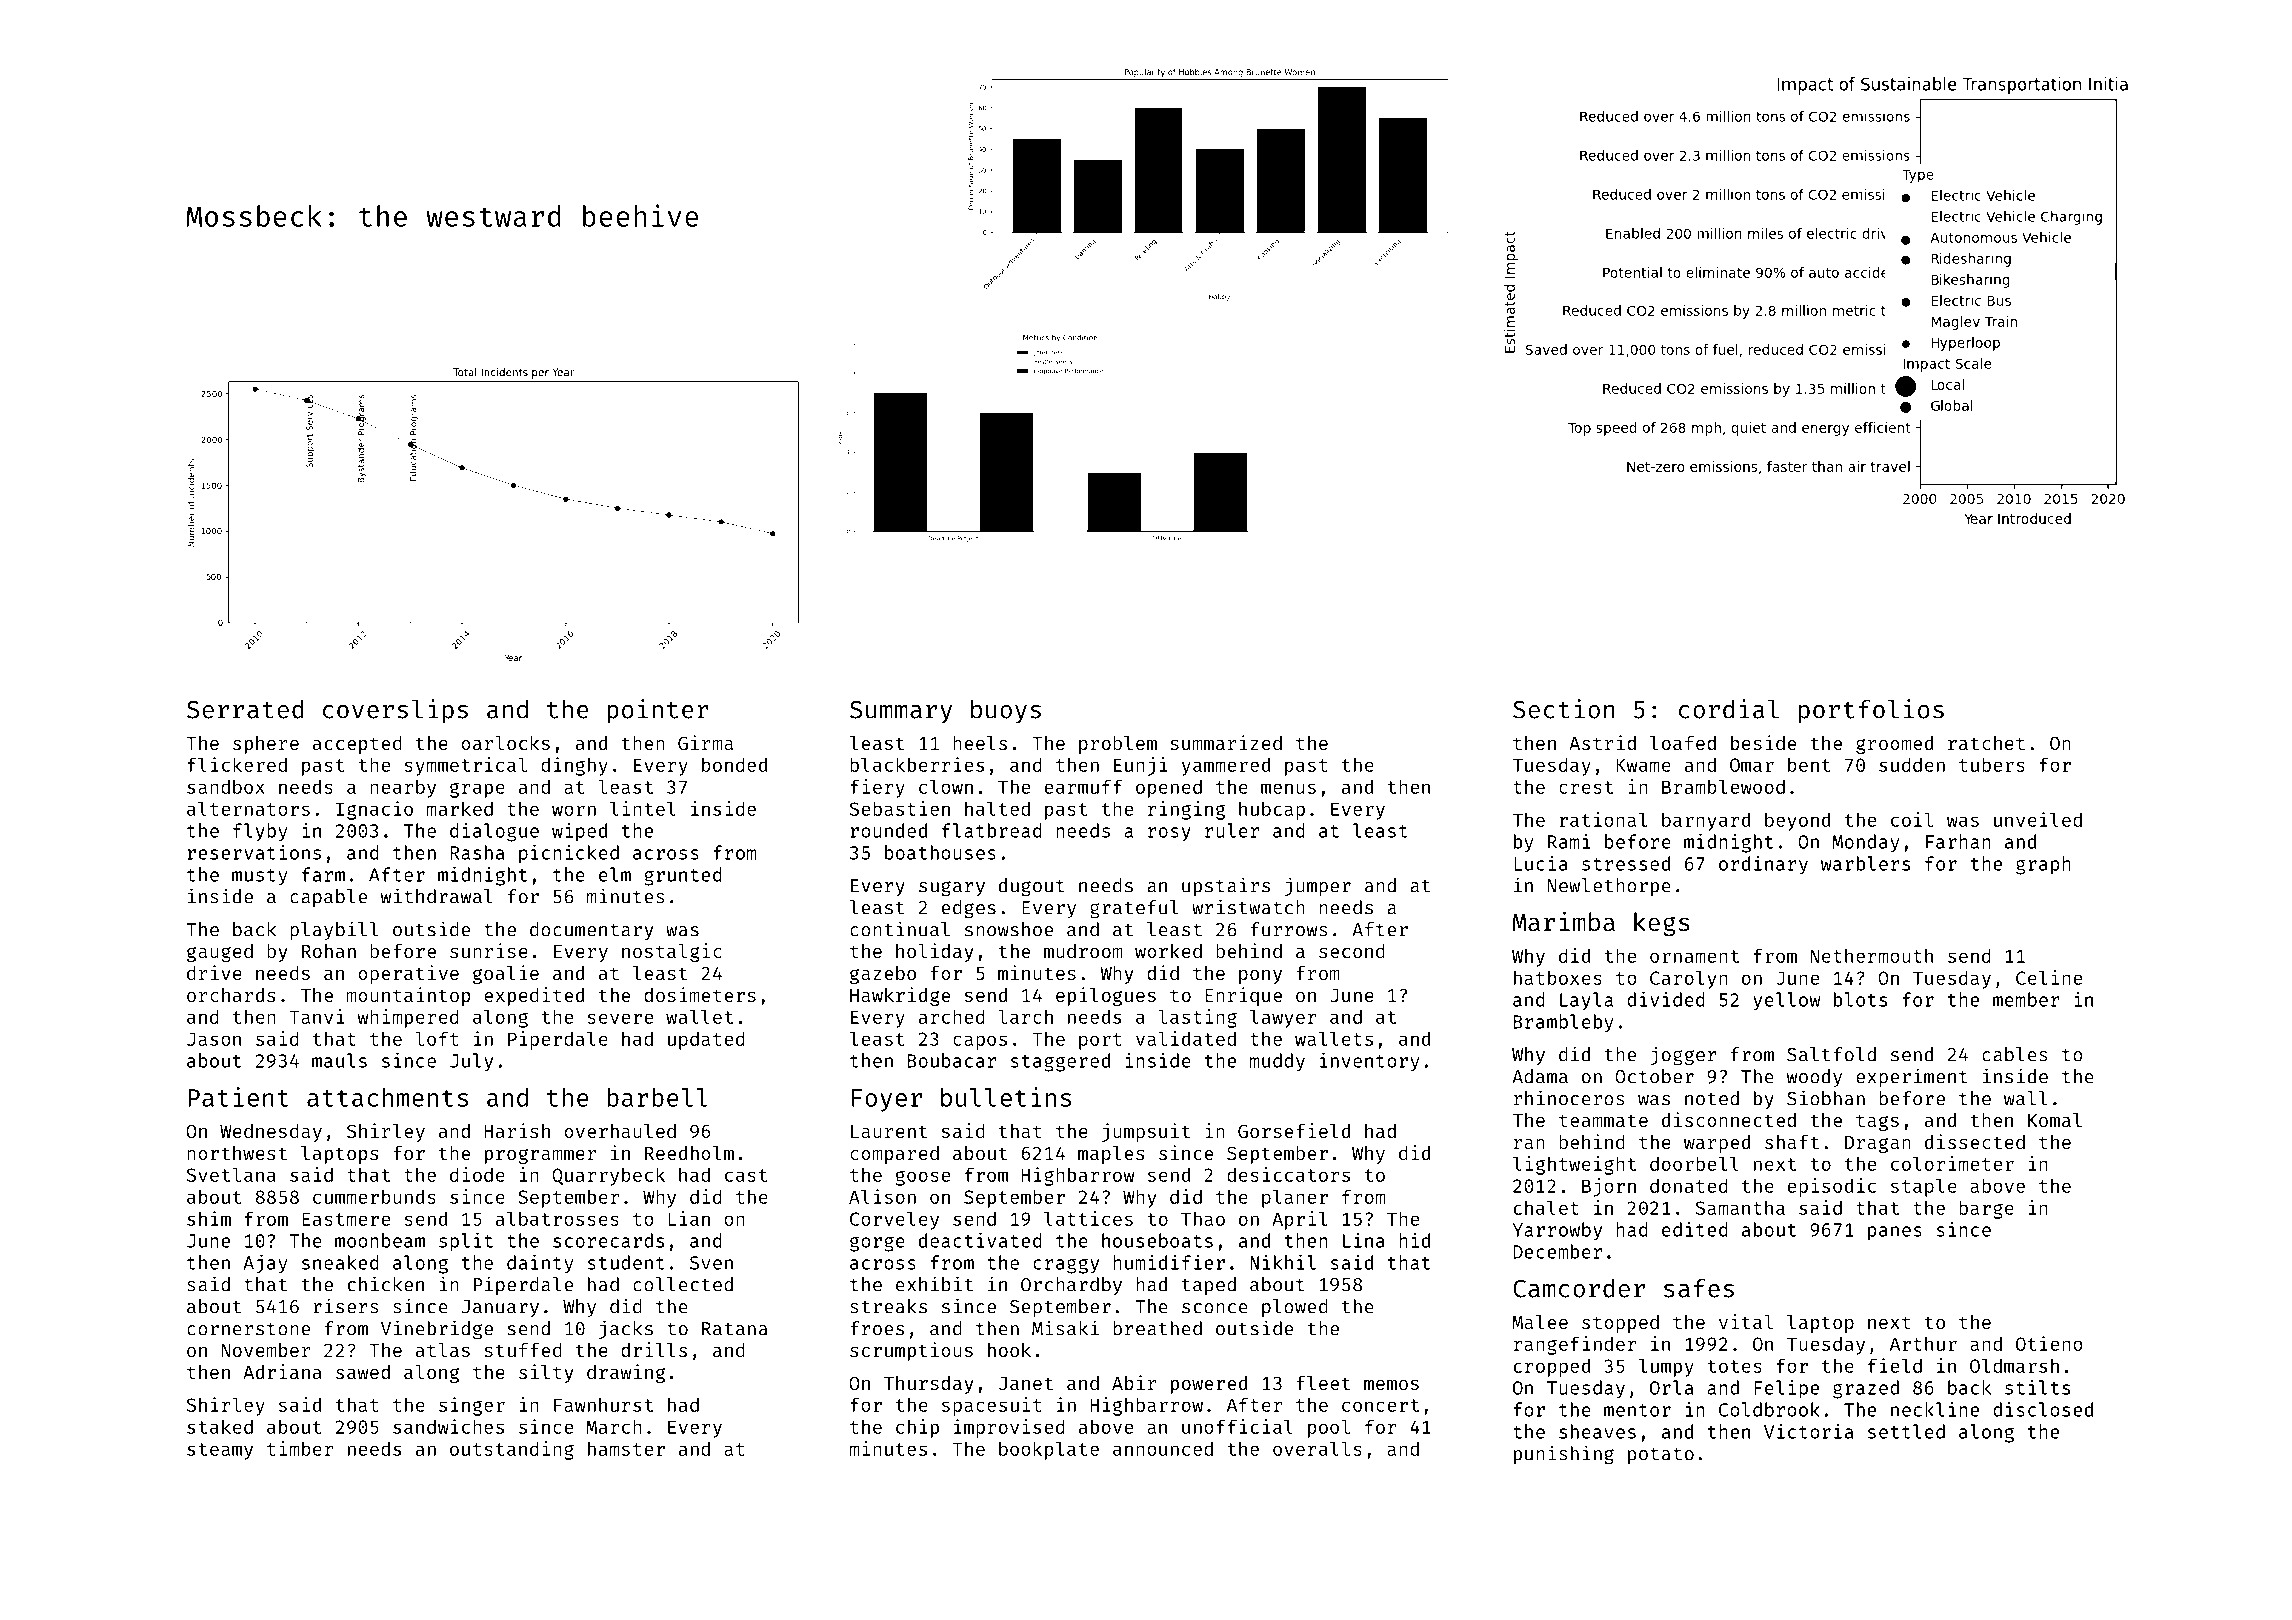  I want to click on stressed, so click(1626, 863).
